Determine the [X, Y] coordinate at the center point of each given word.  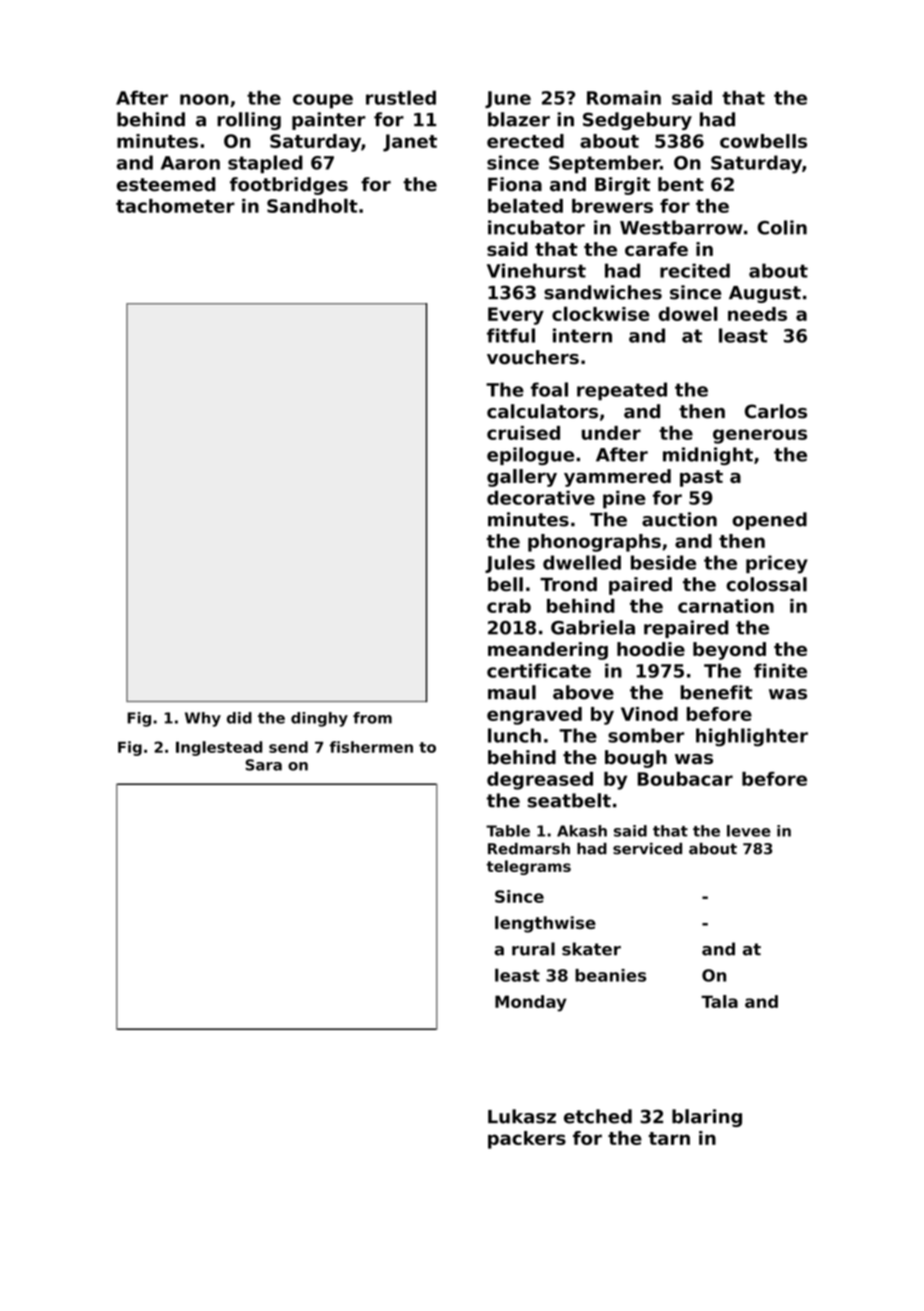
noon [204, 99]
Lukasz [522, 1116]
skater [591, 949]
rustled [401, 97]
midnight [708, 456]
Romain [624, 97]
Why [203, 719]
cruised [523, 433]
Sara [263, 765]
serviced [647, 849]
